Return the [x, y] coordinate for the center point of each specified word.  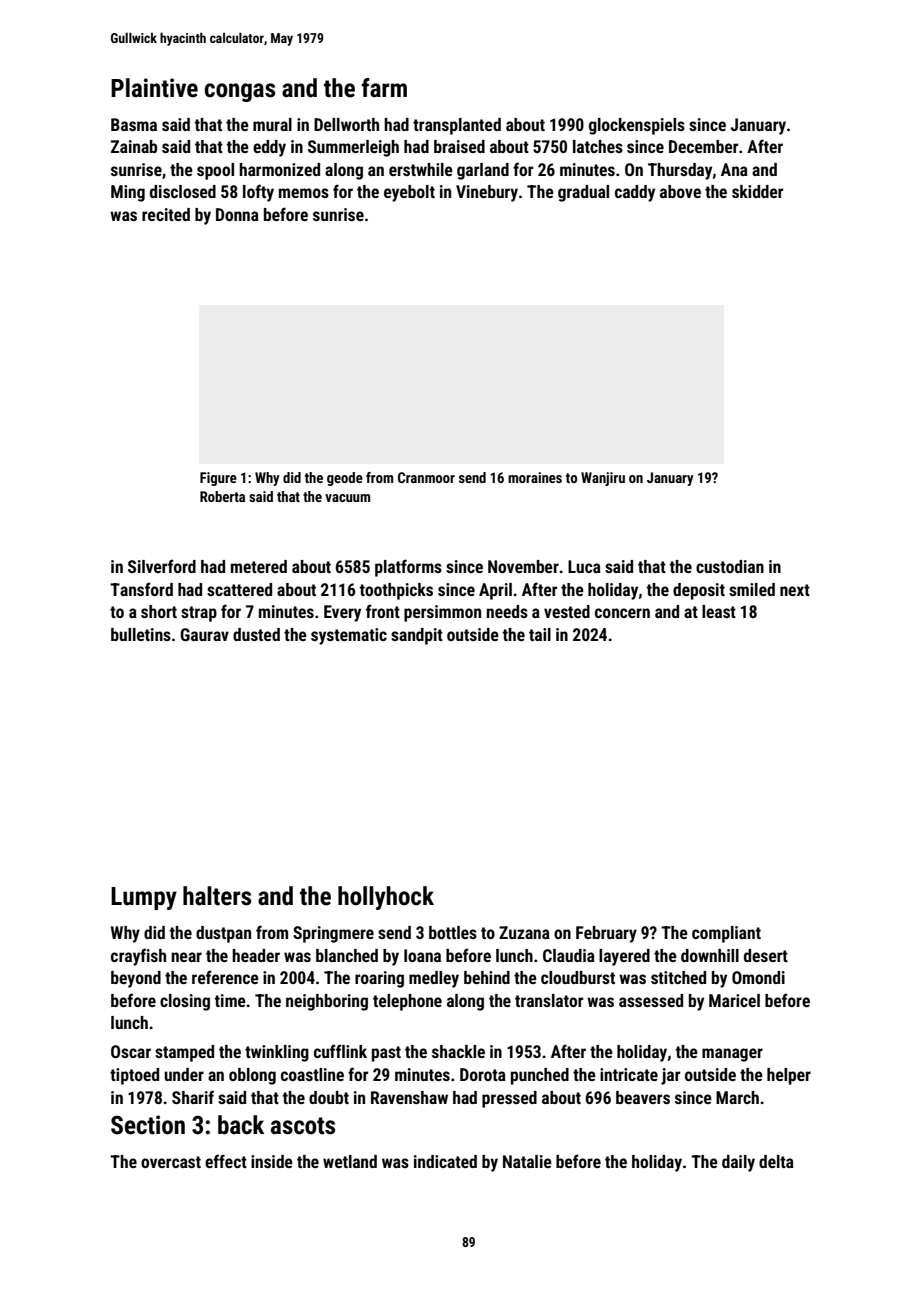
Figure [218, 479]
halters [217, 896]
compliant [726, 934]
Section [148, 1125]
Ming [128, 193]
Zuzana [524, 932]
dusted [256, 634]
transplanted [457, 126]
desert [766, 955]
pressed [509, 1099]
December [703, 146]
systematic [349, 636]
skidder [757, 191]
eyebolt [409, 193]
